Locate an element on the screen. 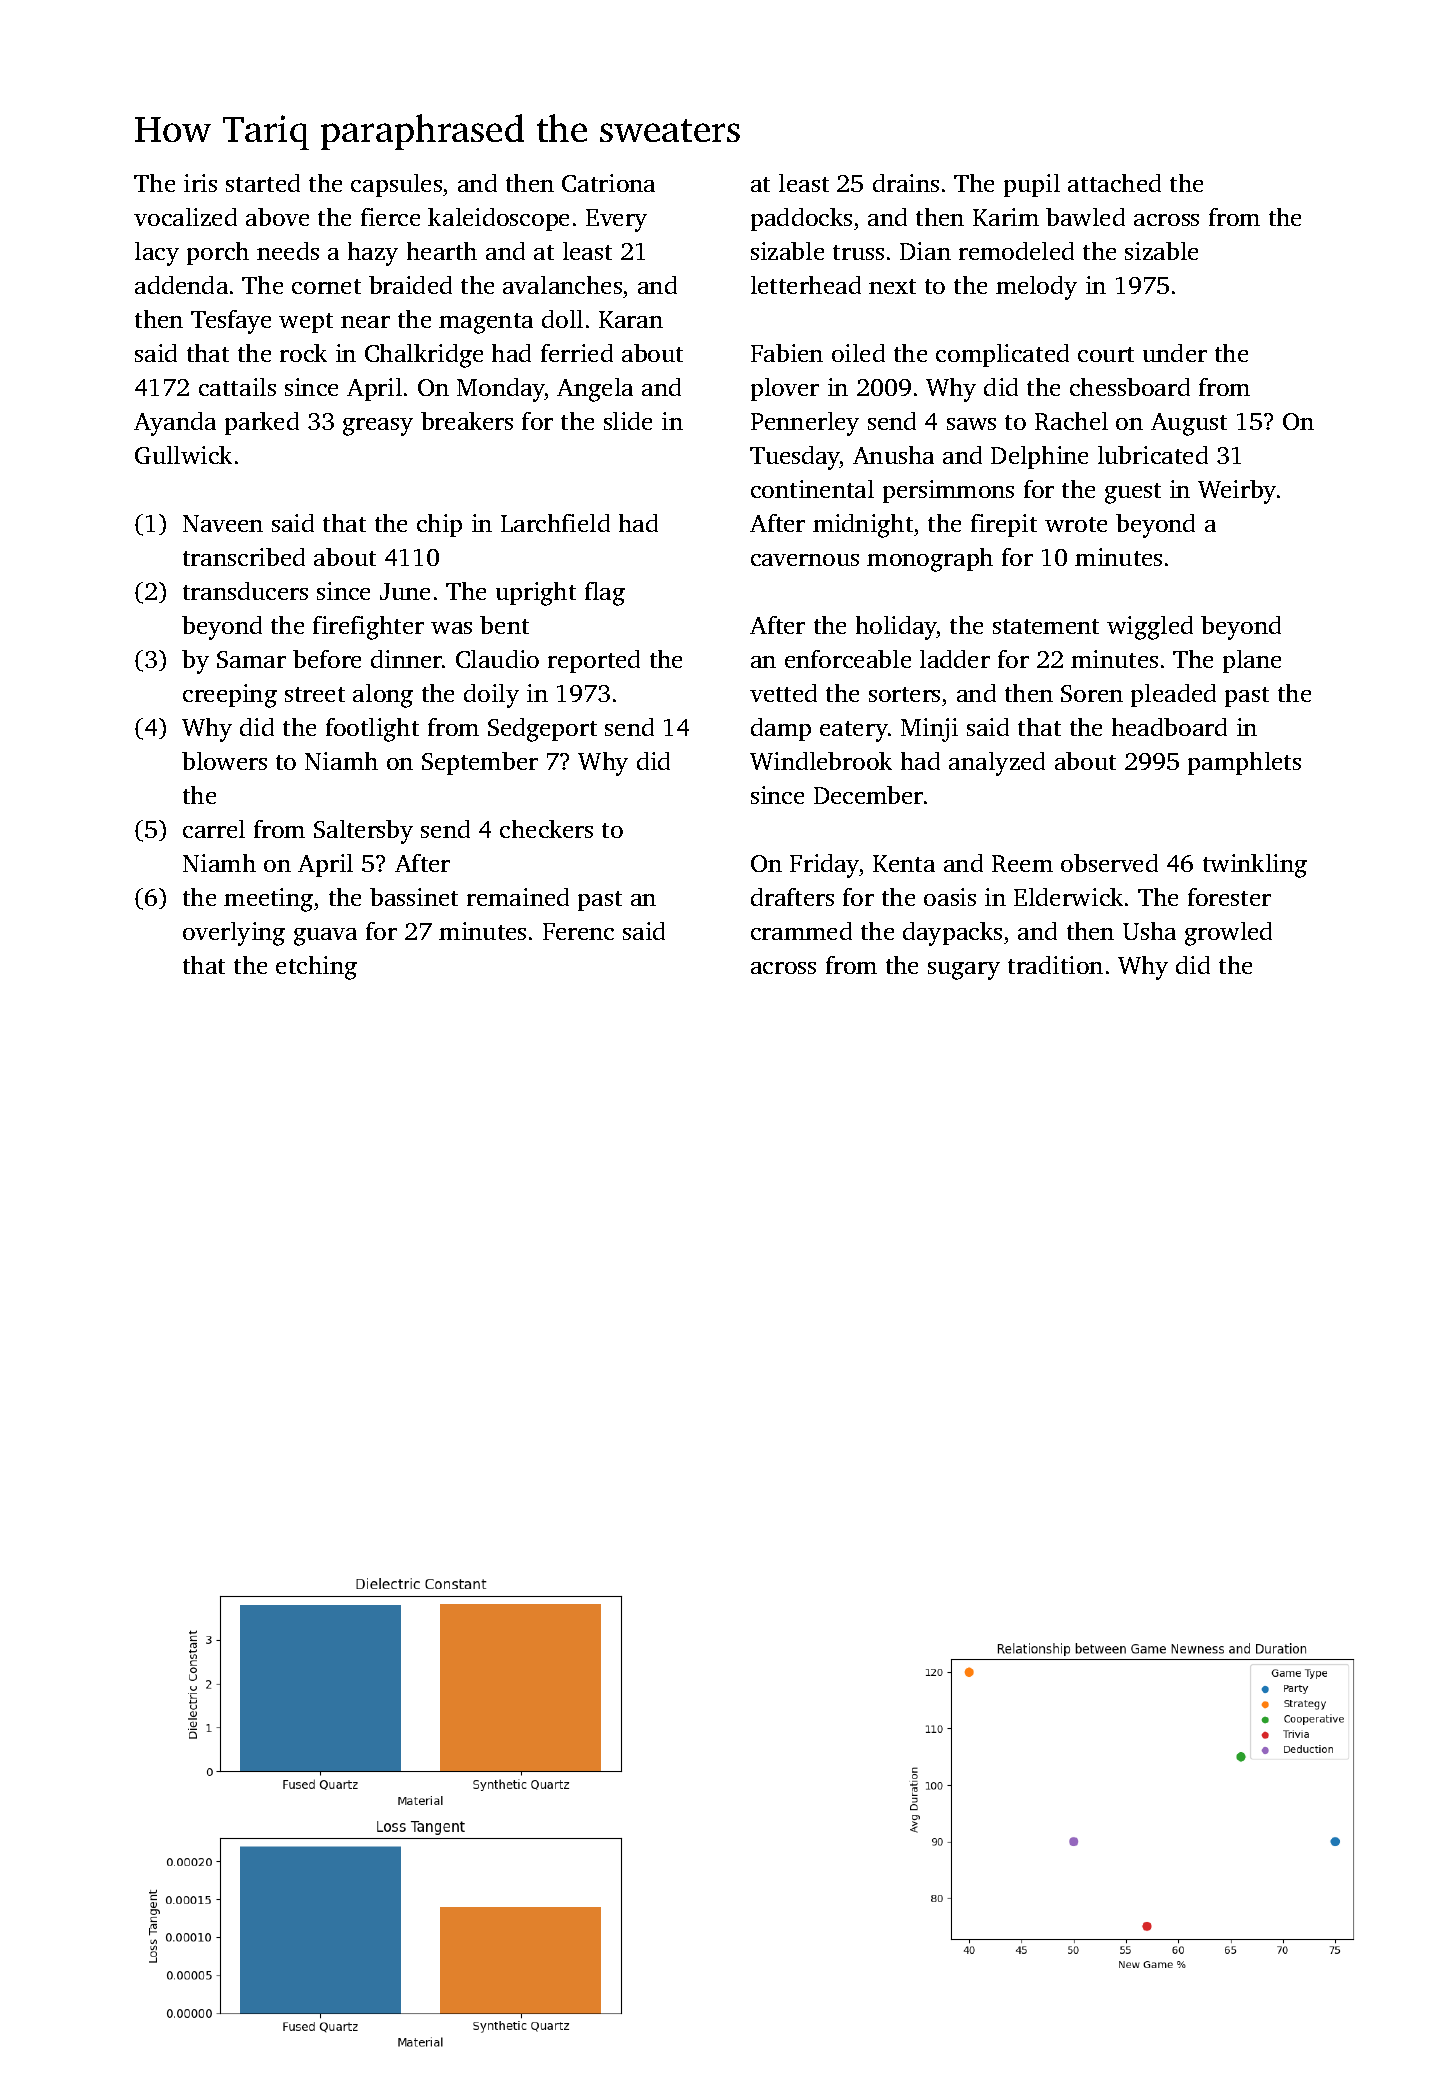 The width and height of the screenshot is (1450, 2100). flag is located at coordinates (605, 594).
